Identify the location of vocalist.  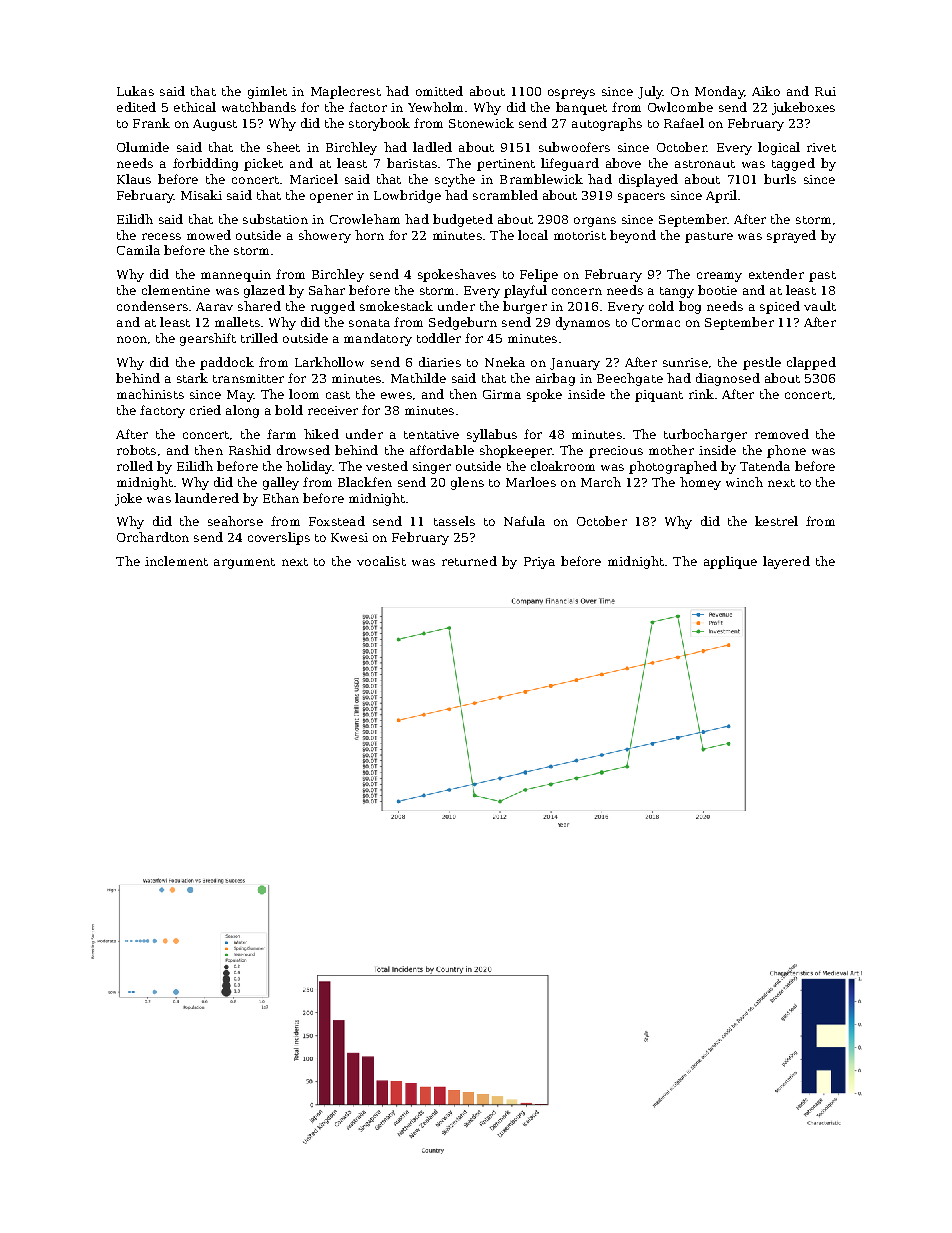
(381, 561).
